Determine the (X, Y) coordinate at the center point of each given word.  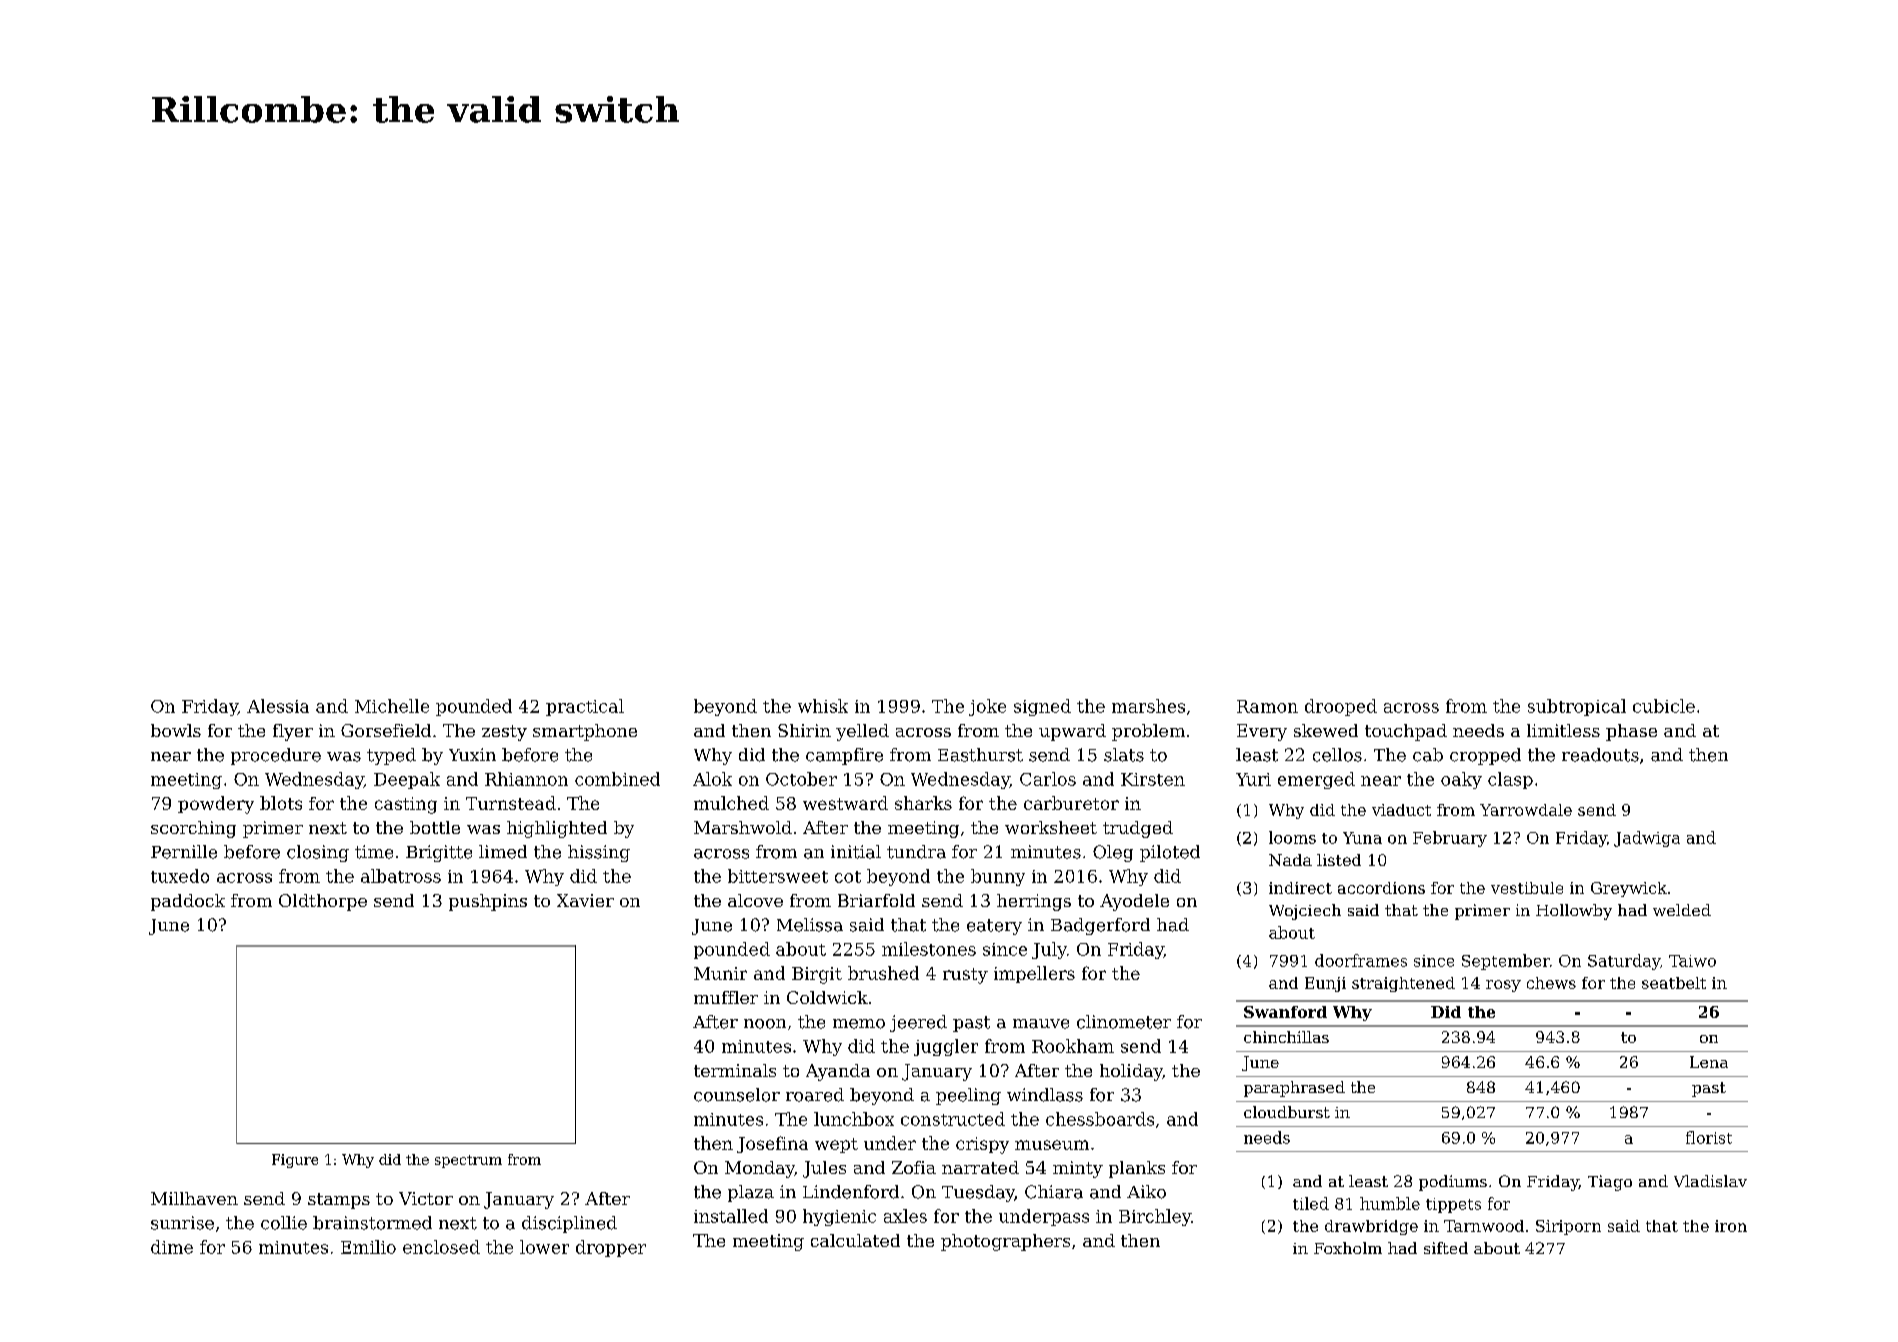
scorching (193, 829)
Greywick (1629, 889)
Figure (295, 1161)
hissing (599, 853)
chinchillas (1286, 1037)
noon (765, 1024)
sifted (1446, 1248)
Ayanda (838, 1072)
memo (859, 1024)
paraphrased (1294, 1089)
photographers (1005, 1242)
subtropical (1577, 707)
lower (544, 1247)
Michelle (392, 706)
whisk (823, 706)
